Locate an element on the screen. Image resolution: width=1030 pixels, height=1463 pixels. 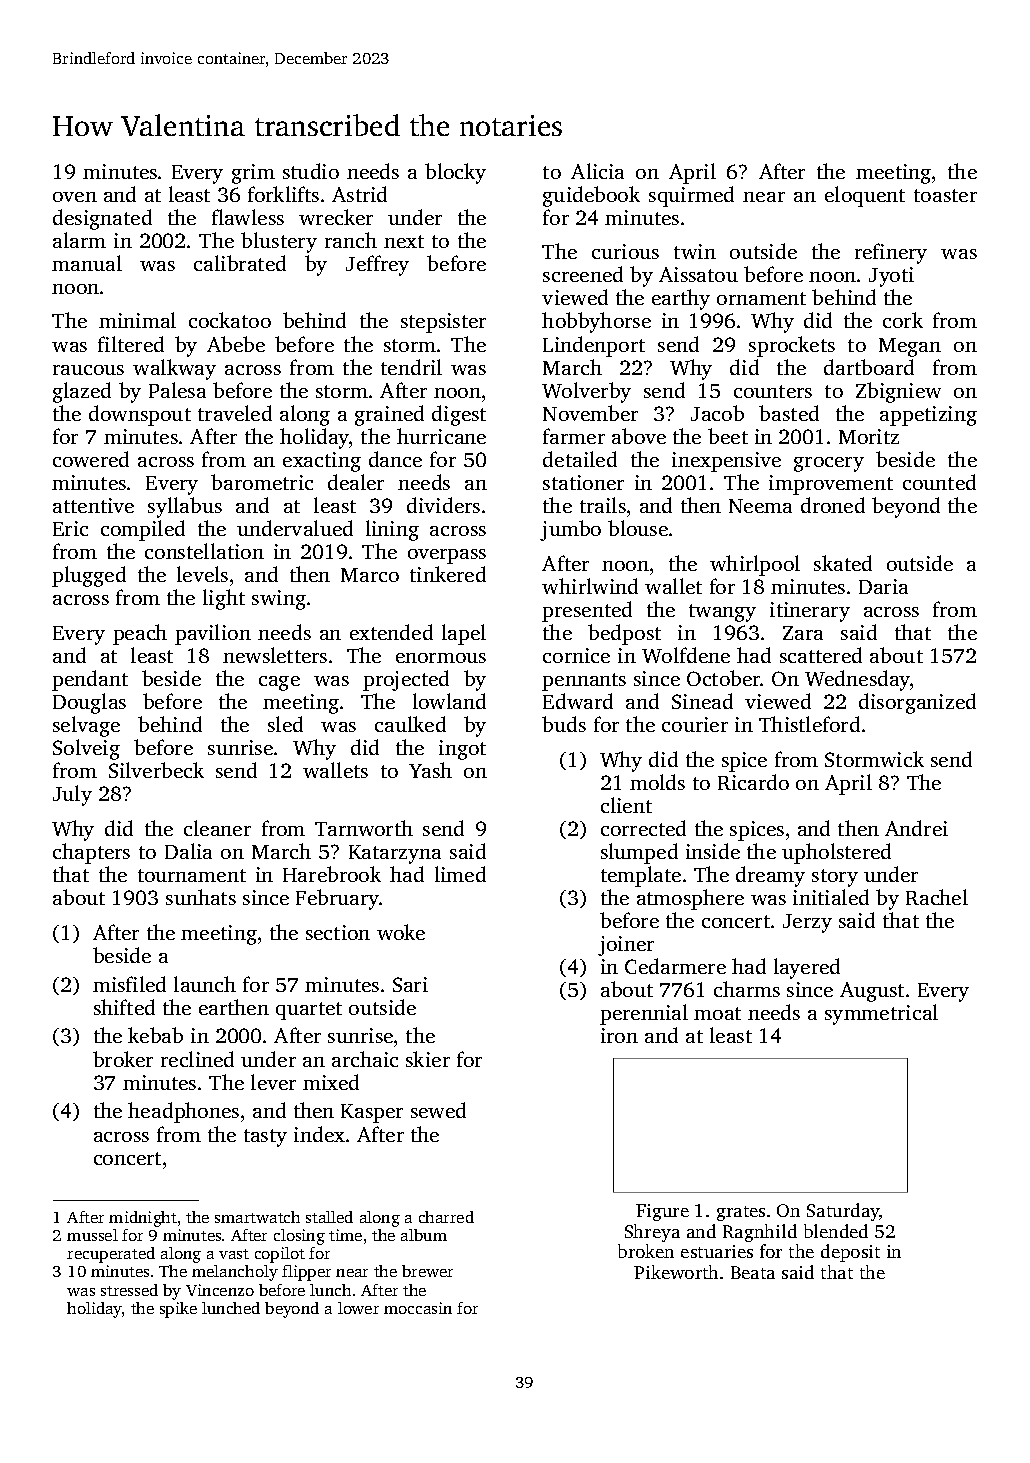
Lindenport is located at coordinates (594, 346).
